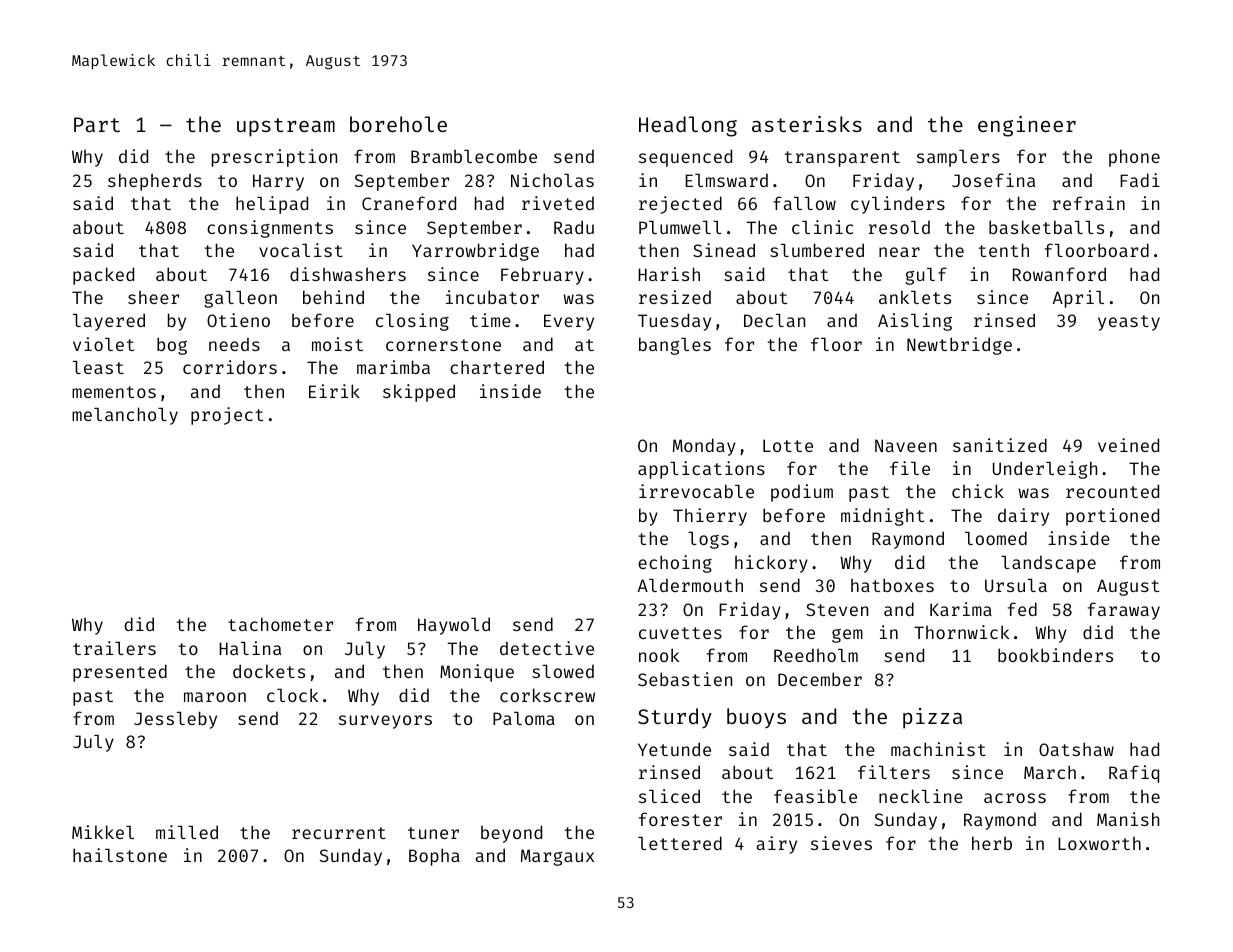 The height and width of the image is (952, 1233). What do you see at coordinates (98, 367) in the image?
I see `least` at bounding box center [98, 367].
